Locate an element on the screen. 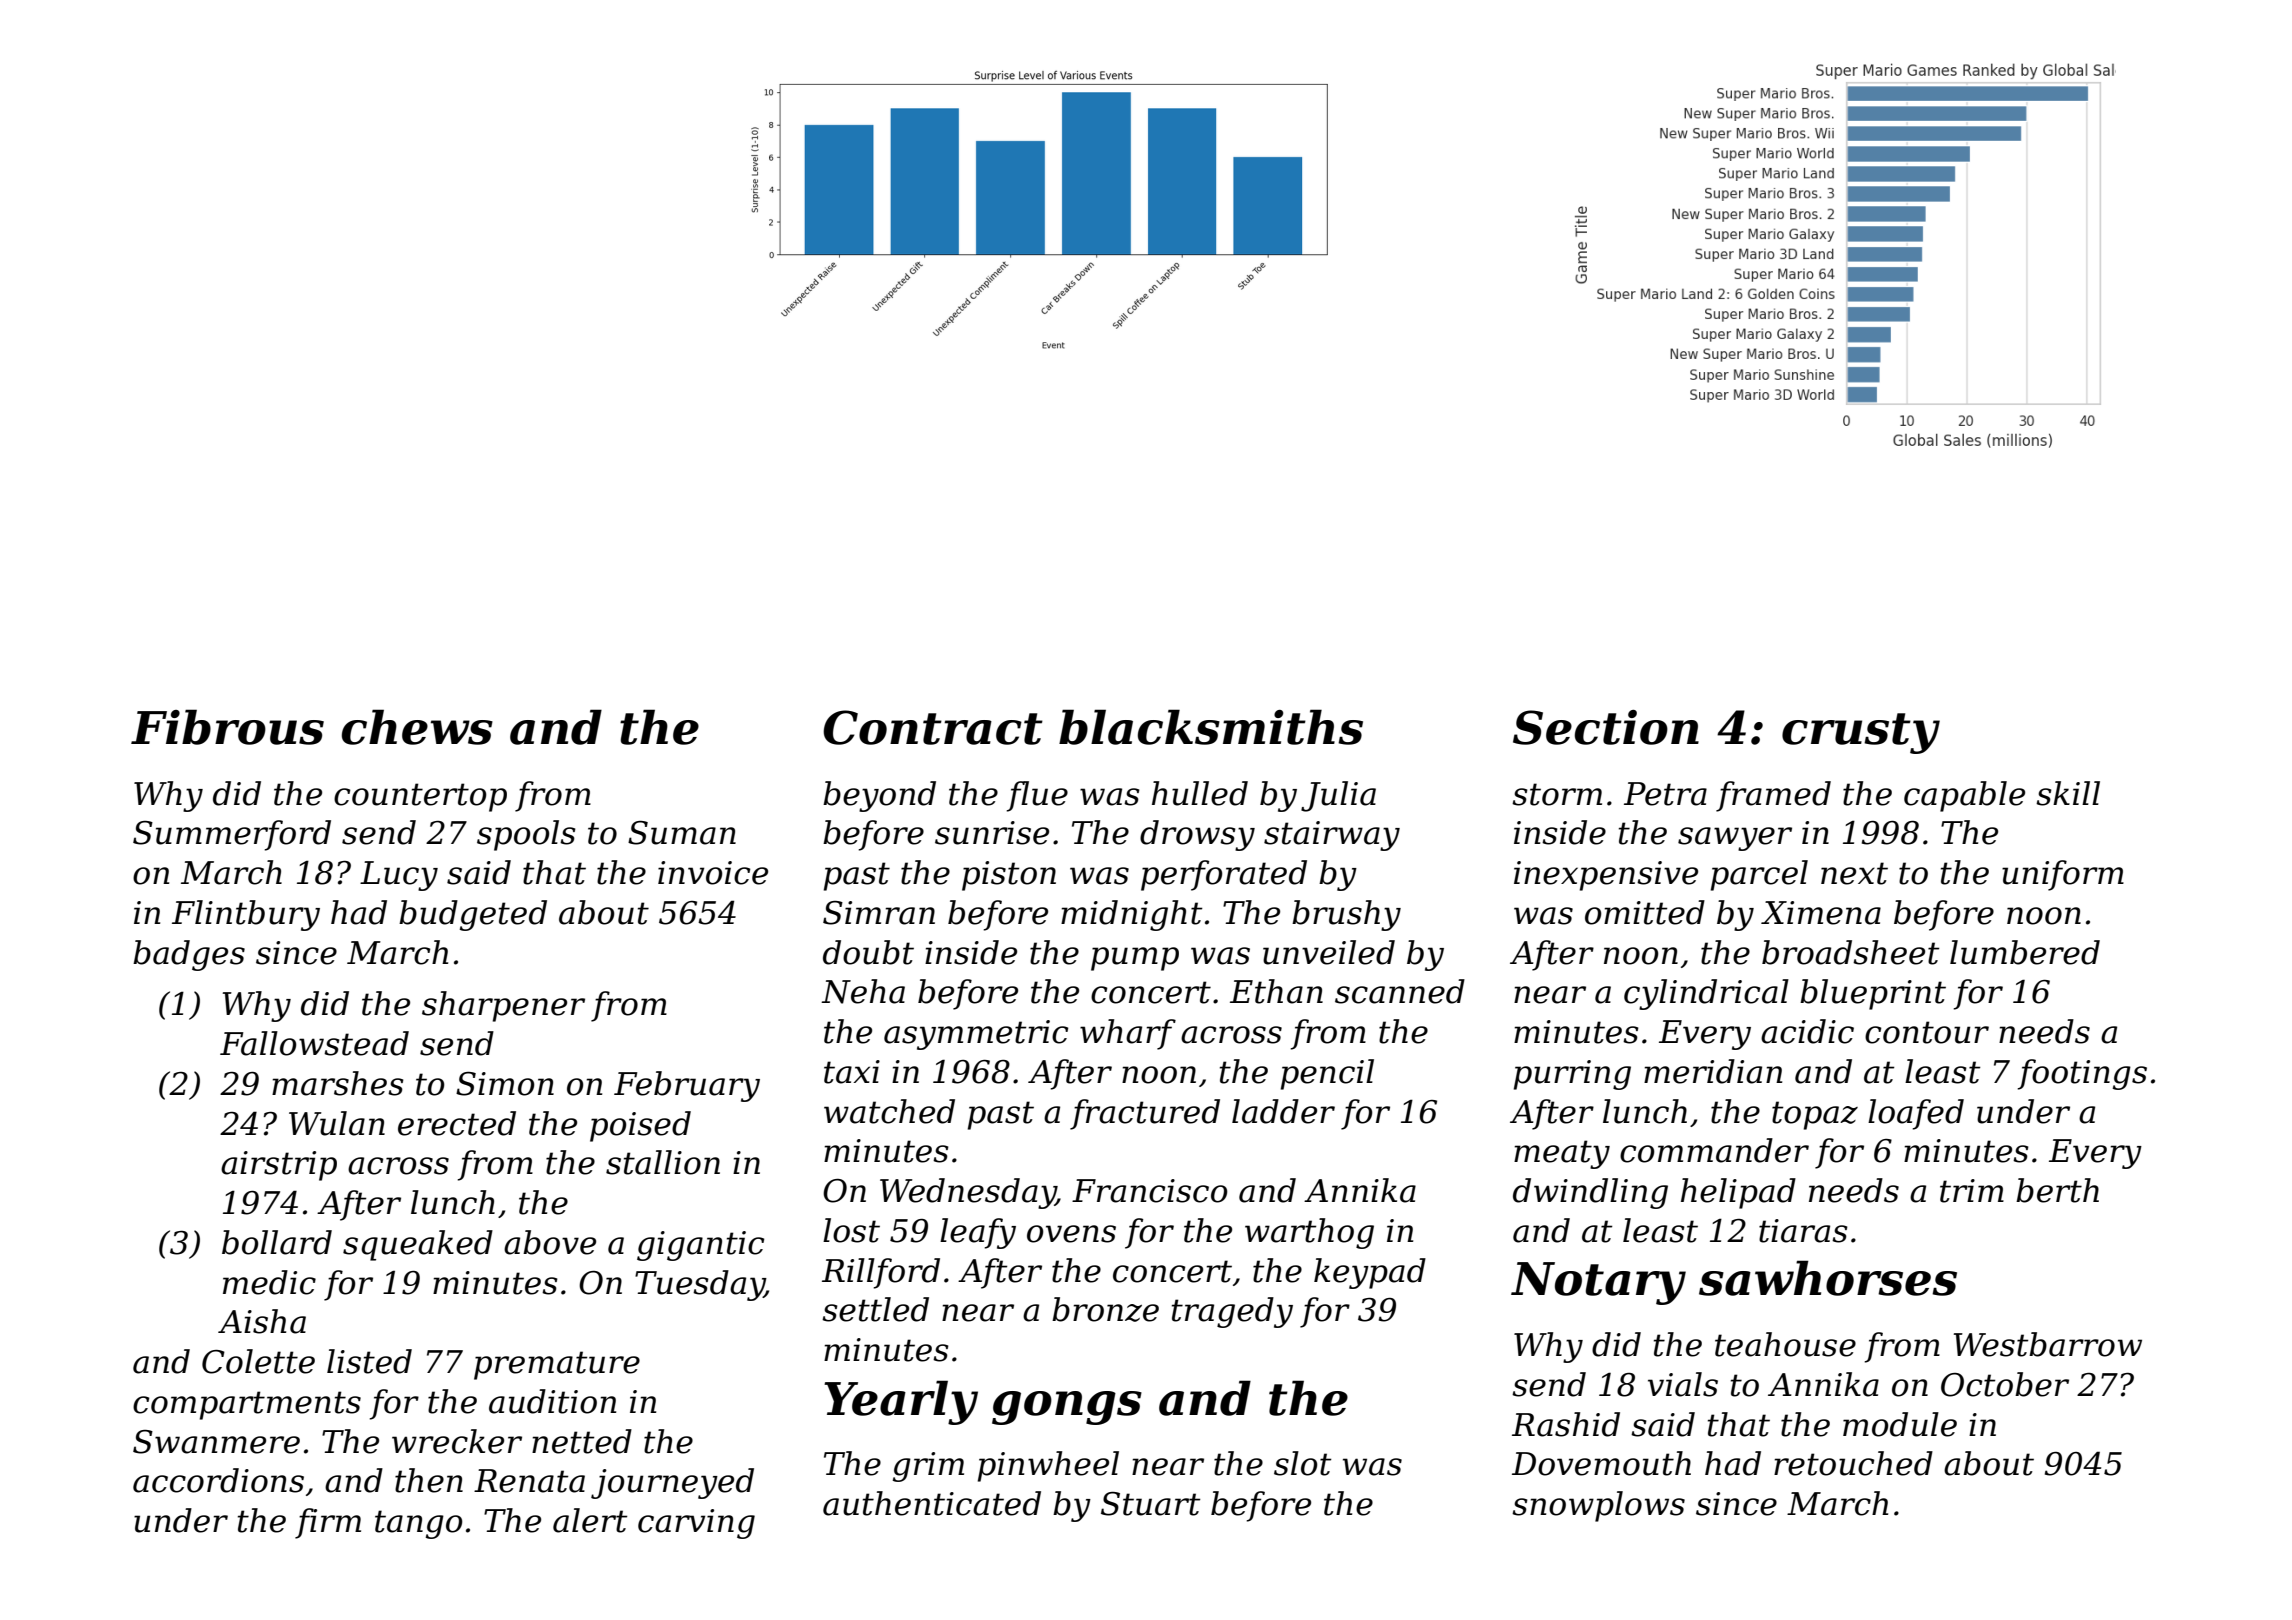 Image resolution: width=2292 pixels, height=1620 pixels. next is located at coordinates (1854, 873).
